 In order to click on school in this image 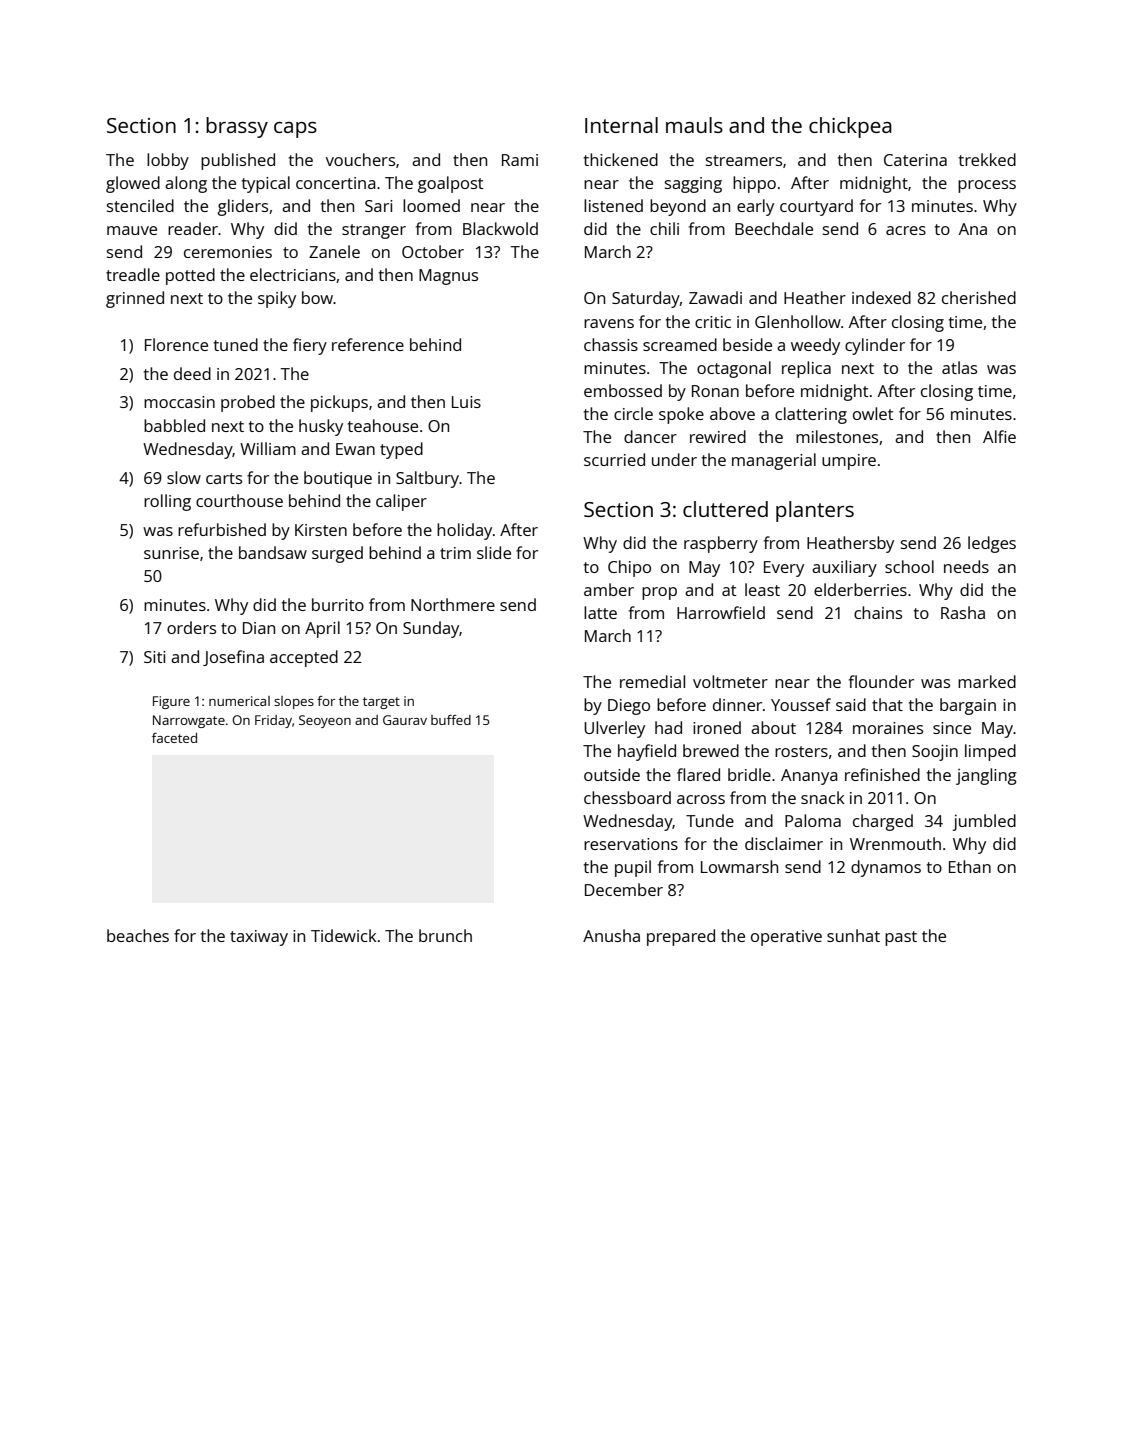, I will do `click(909, 566)`.
